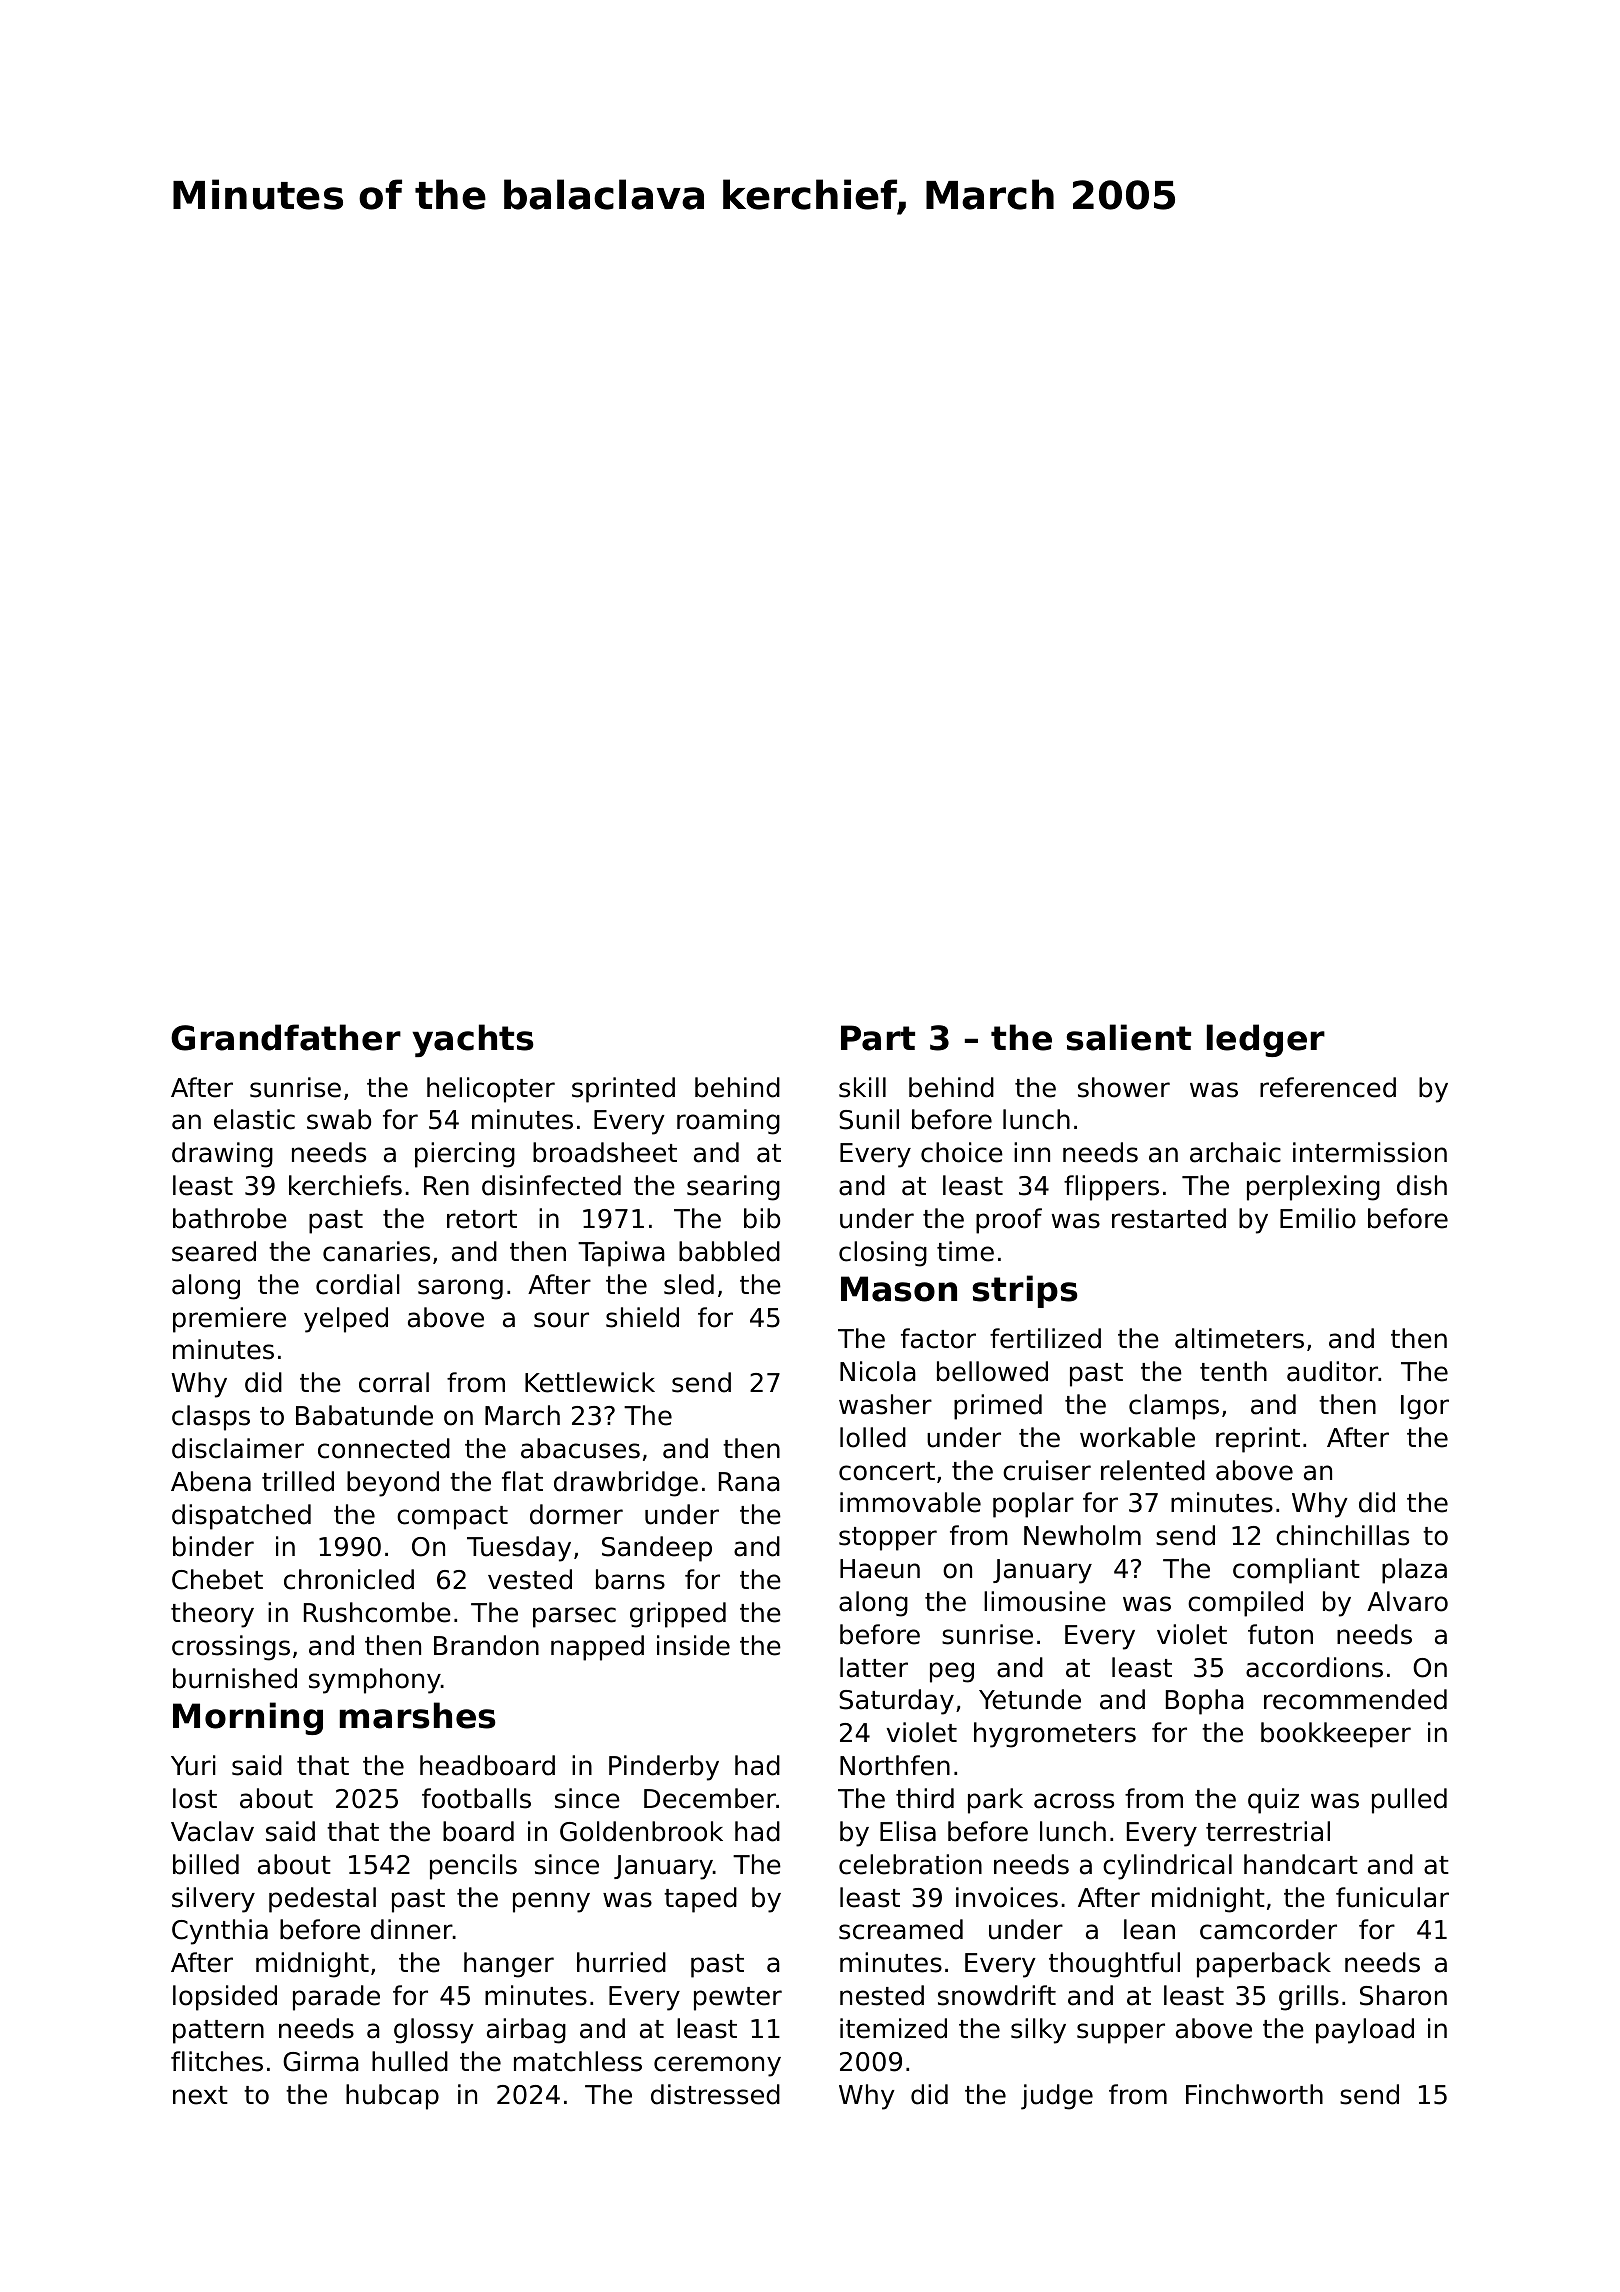  I want to click on Tuesday, so click(519, 1549).
